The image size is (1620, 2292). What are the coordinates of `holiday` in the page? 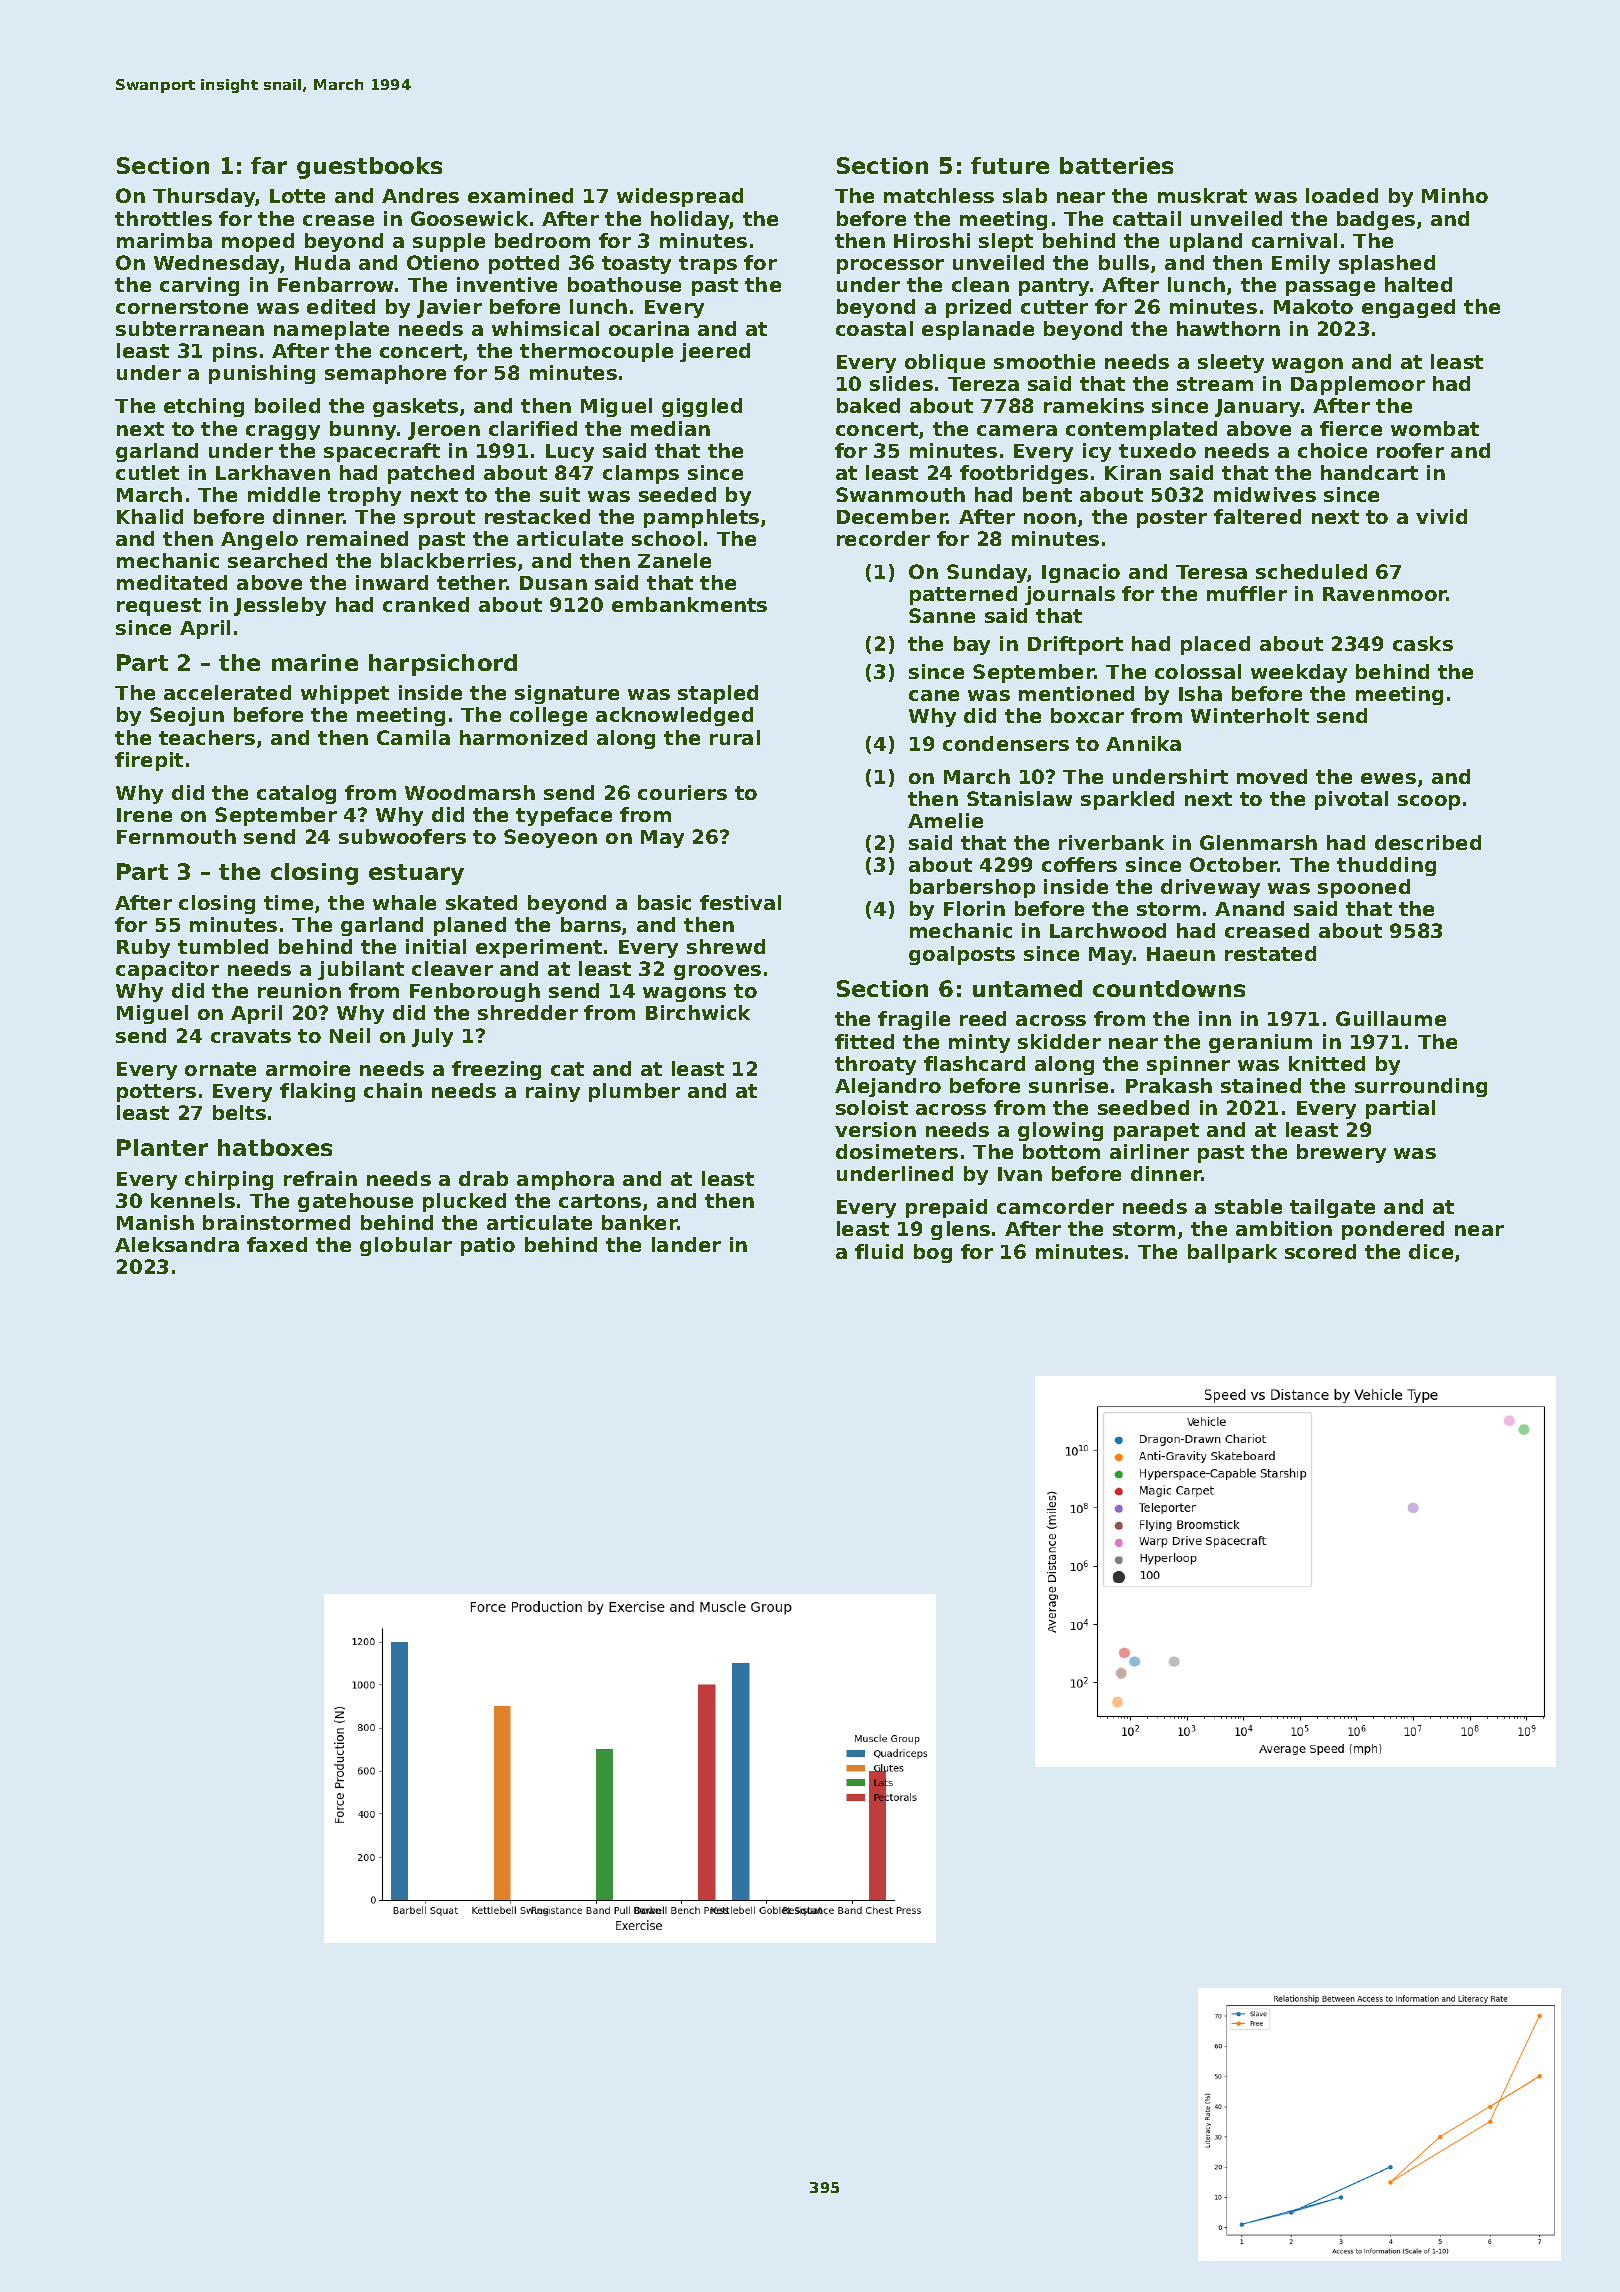 It's located at (690, 220).
